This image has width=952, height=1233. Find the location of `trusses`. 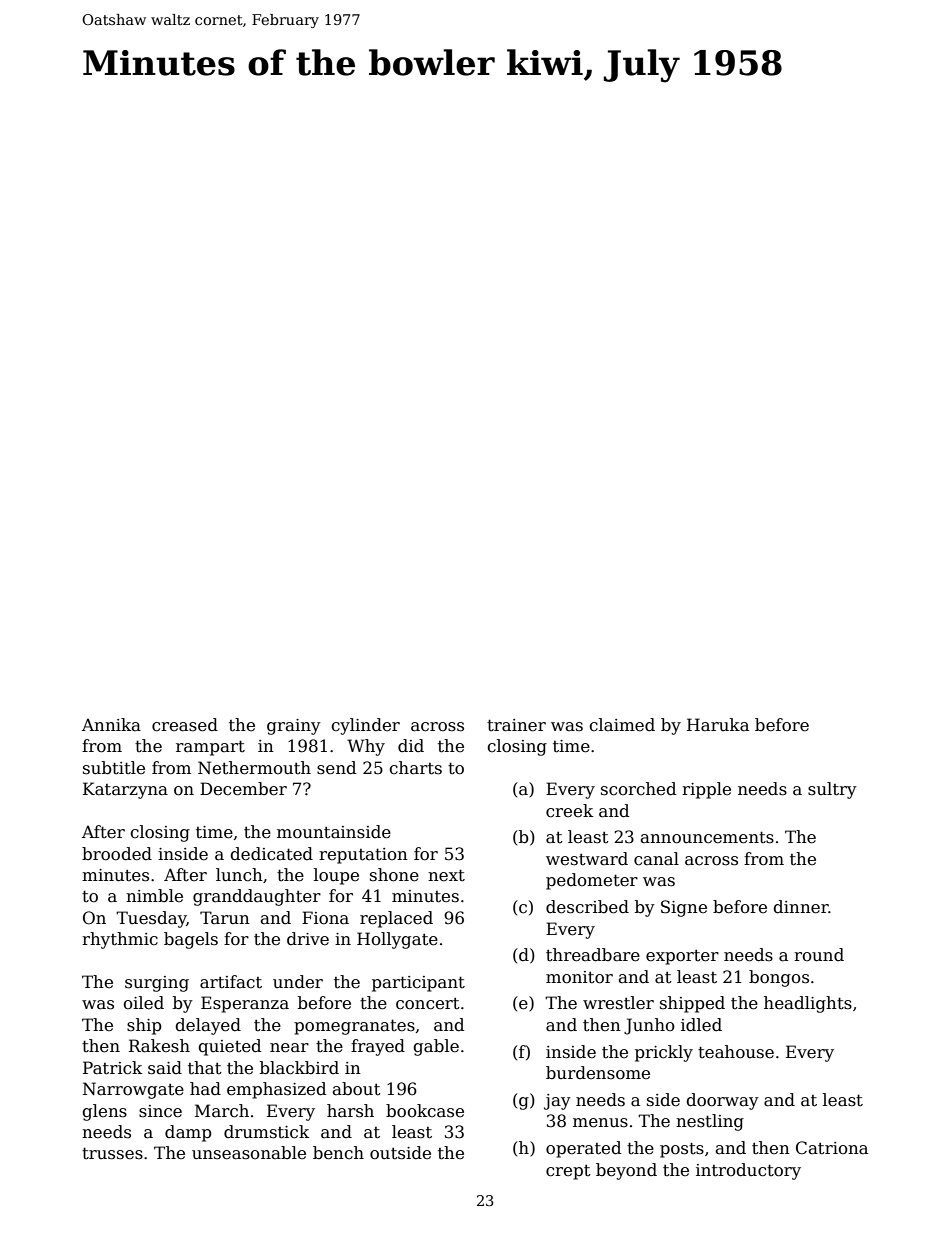

trusses is located at coordinates (112, 1153).
